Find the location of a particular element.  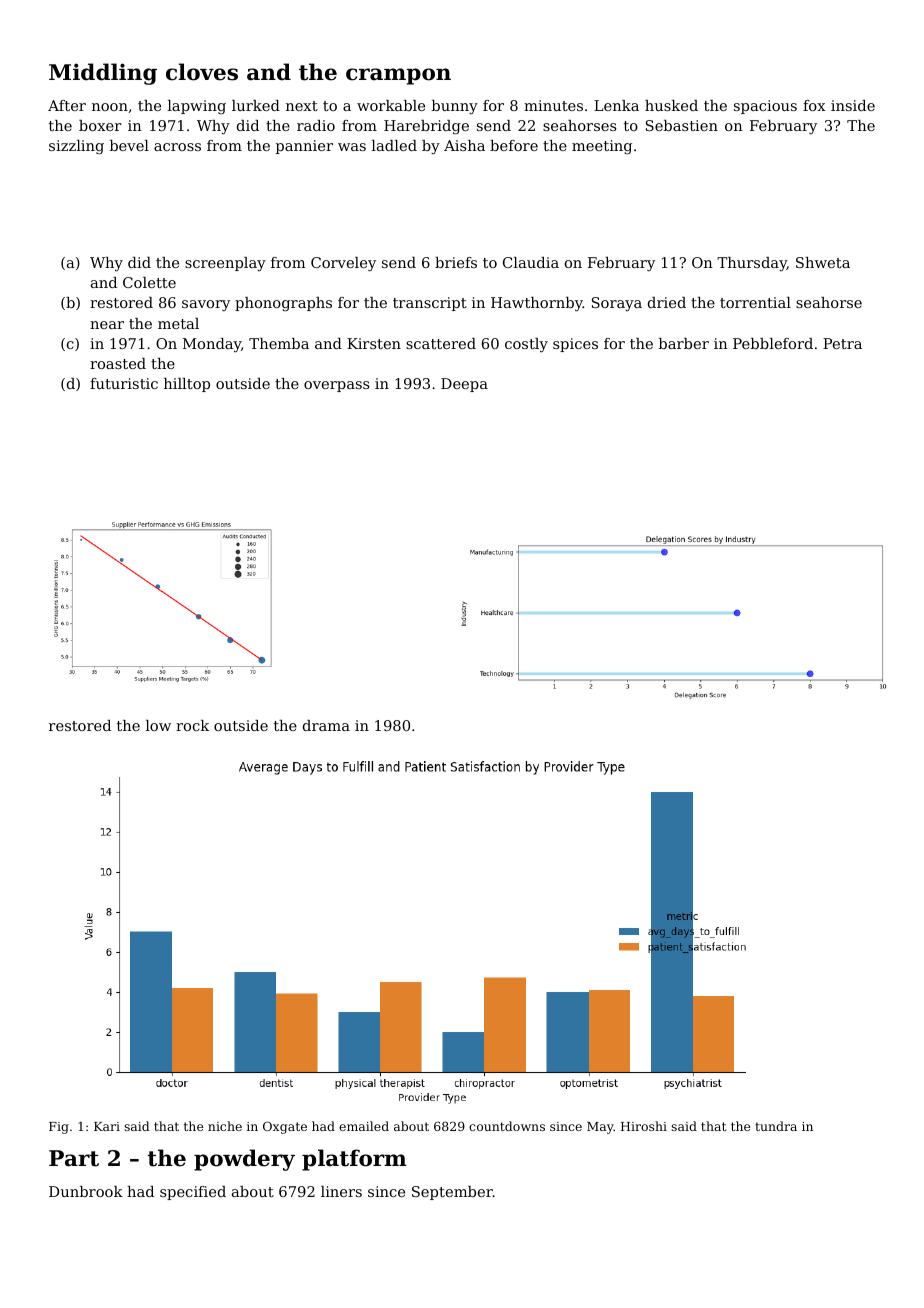

Kirsten is located at coordinates (374, 343).
